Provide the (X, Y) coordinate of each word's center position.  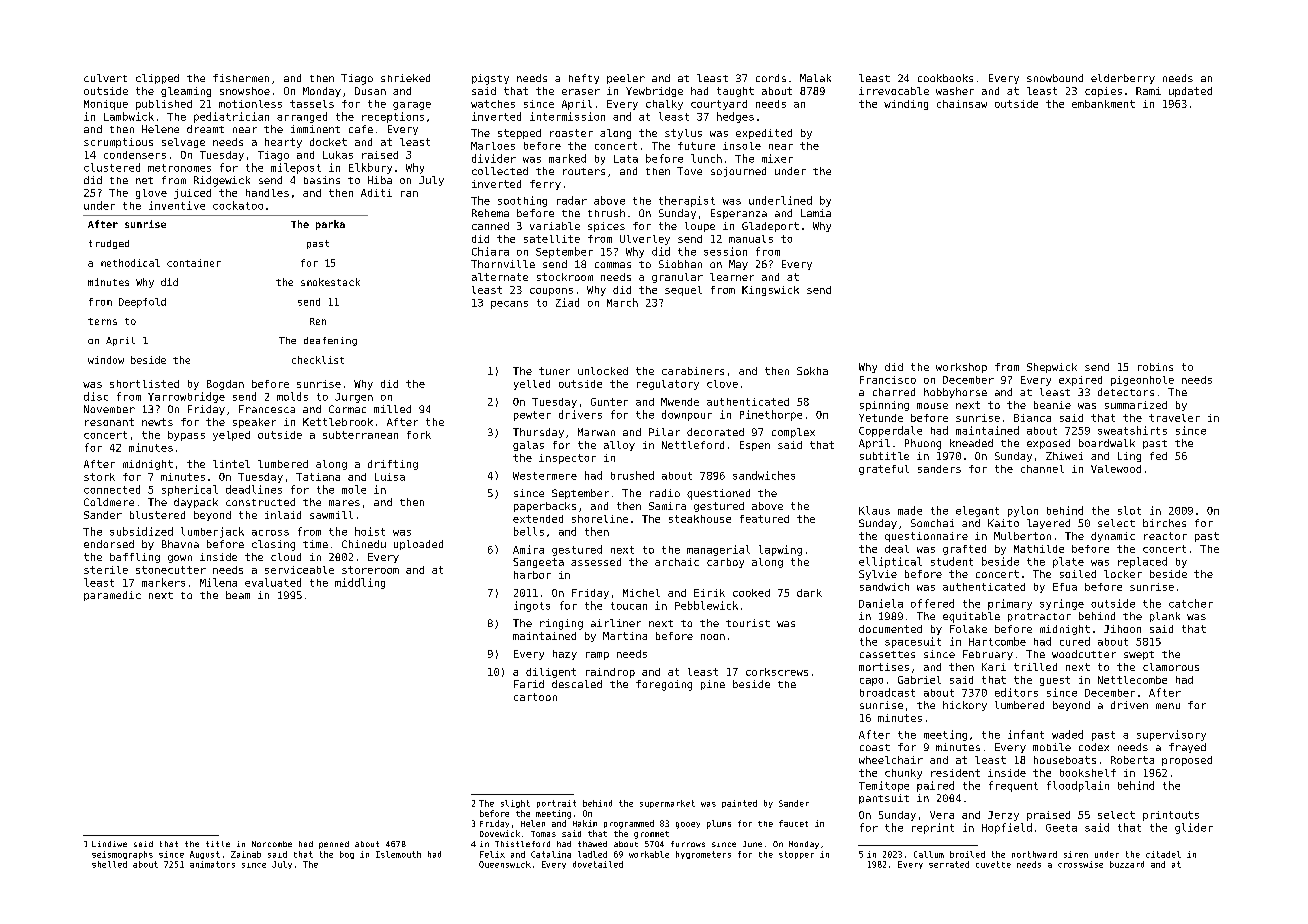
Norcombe (272, 844)
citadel (1163, 854)
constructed (260, 502)
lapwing (780, 550)
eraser (581, 92)
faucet (793, 823)
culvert (105, 78)
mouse (932, 406)
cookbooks (945, 78)
